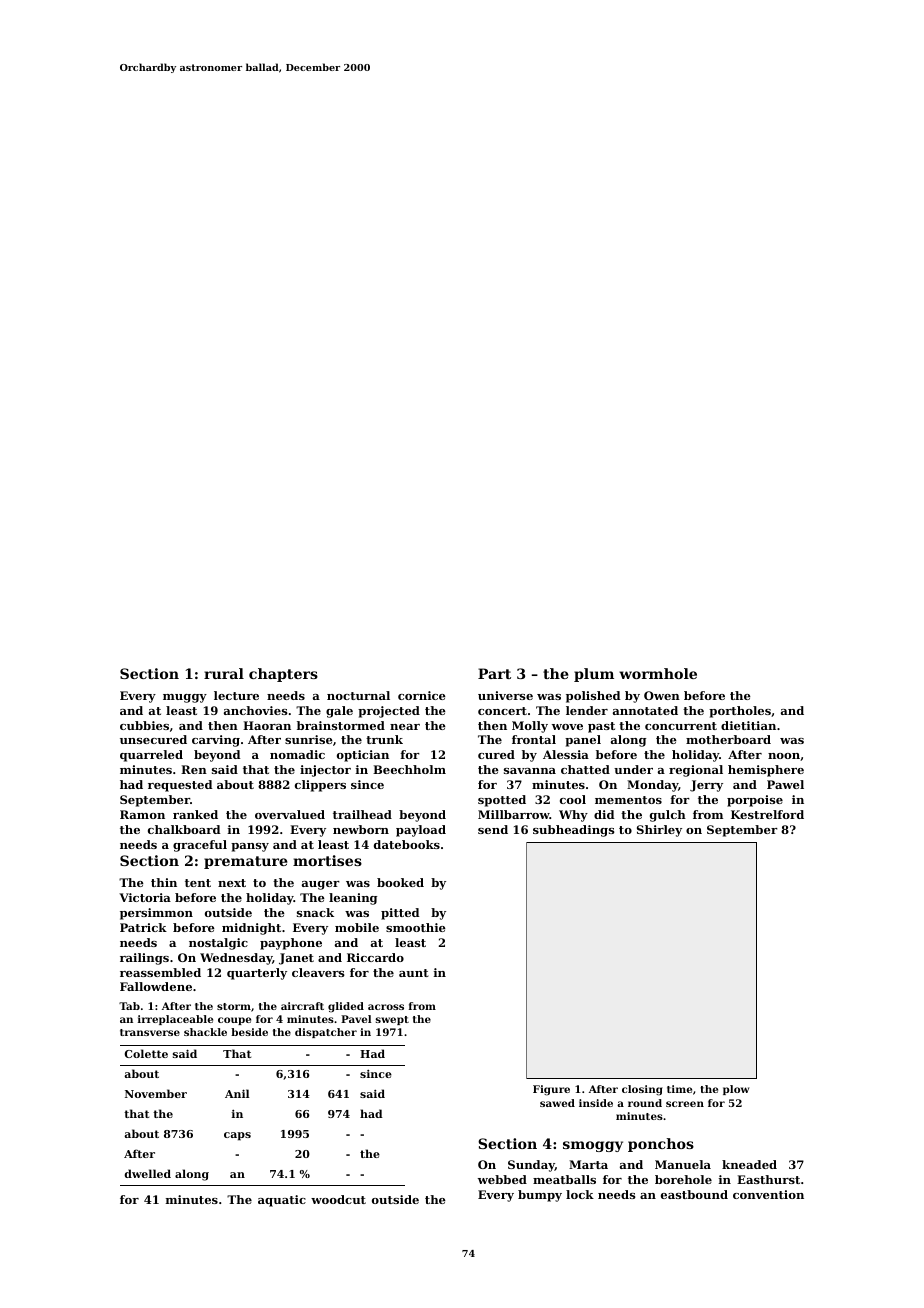  What do you see at coordinates (156, 1093) in the screenshot?
I see `November` at bounding box center [156, 1093].
